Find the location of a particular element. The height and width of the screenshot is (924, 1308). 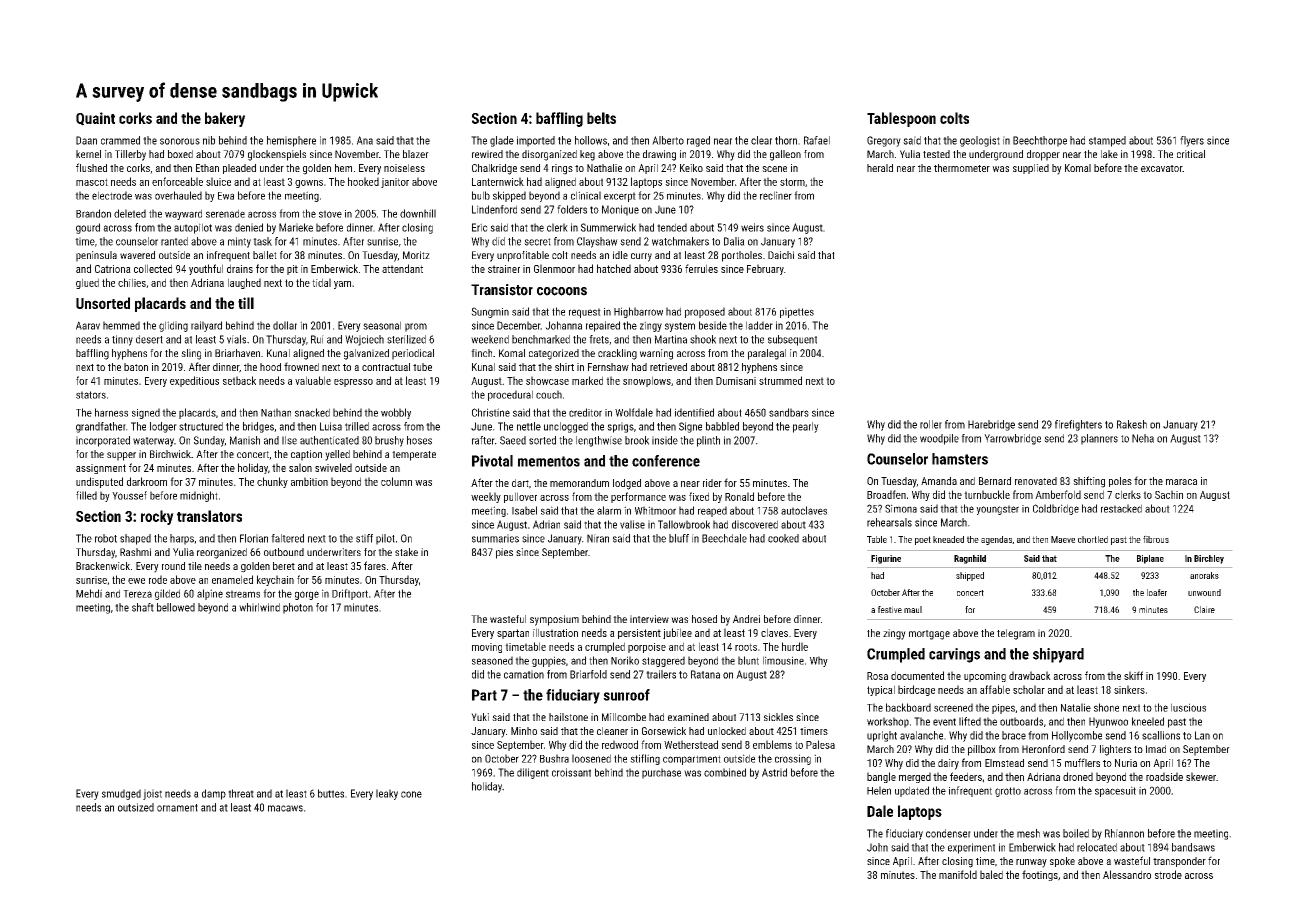

critical is located at coordinates (1191, 154).
